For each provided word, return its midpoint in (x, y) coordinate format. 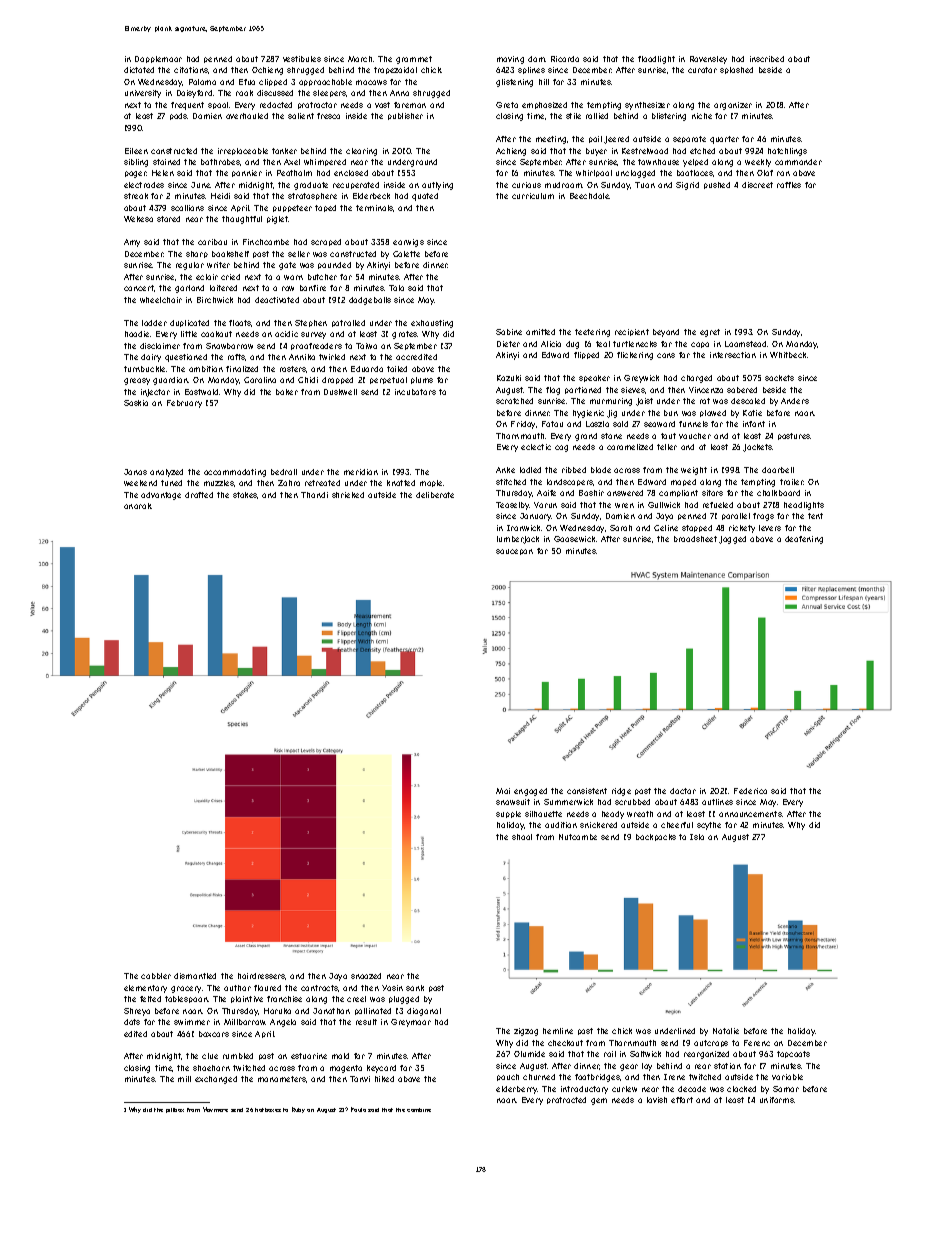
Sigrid (687, 186)
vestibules (302, 59)
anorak (138, 506)
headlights (804, 506)
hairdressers (262, 976)
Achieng (511, 152)
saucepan (514, 552)
